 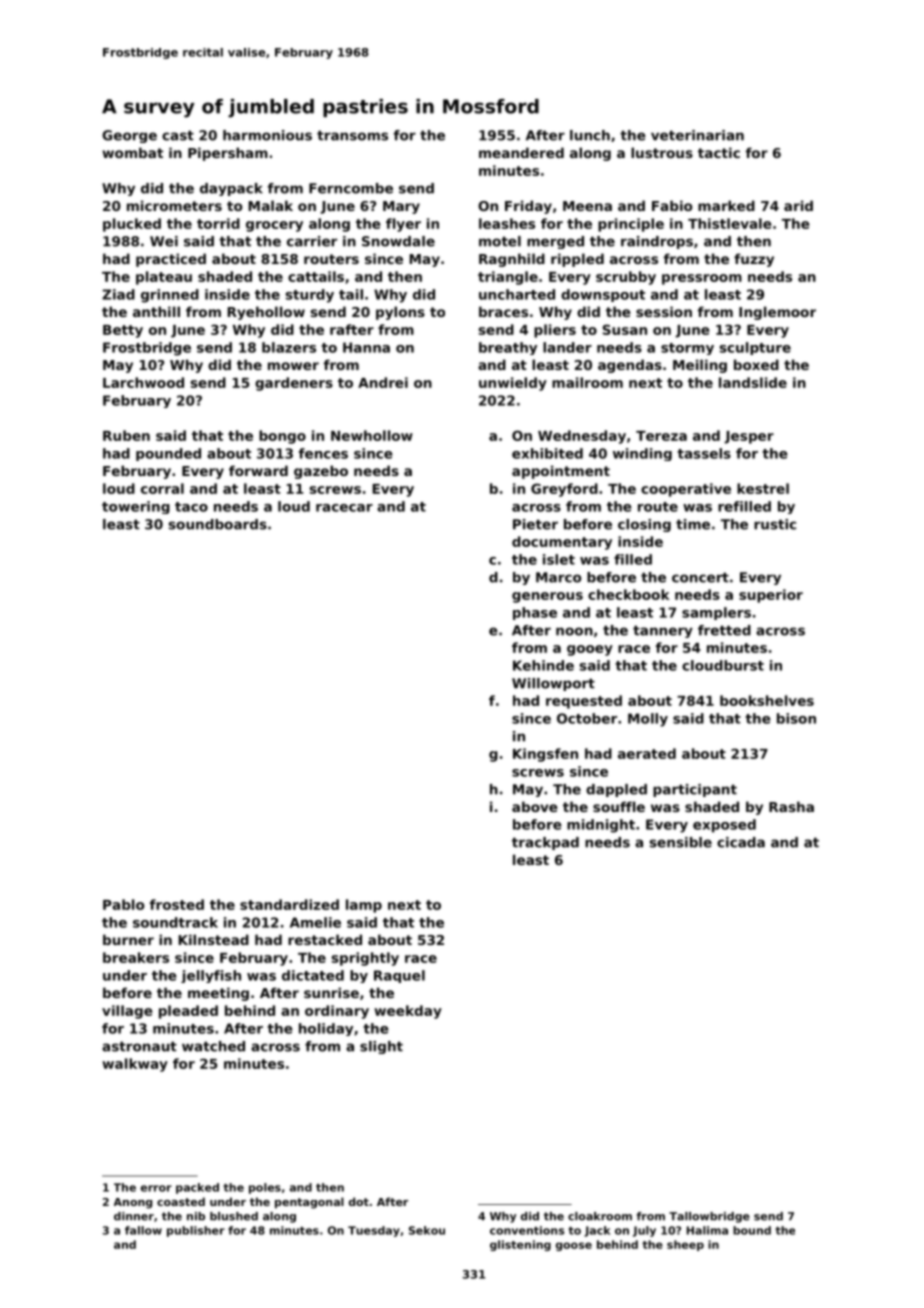 I want to click on tactic, so click(x=719, y=152).
